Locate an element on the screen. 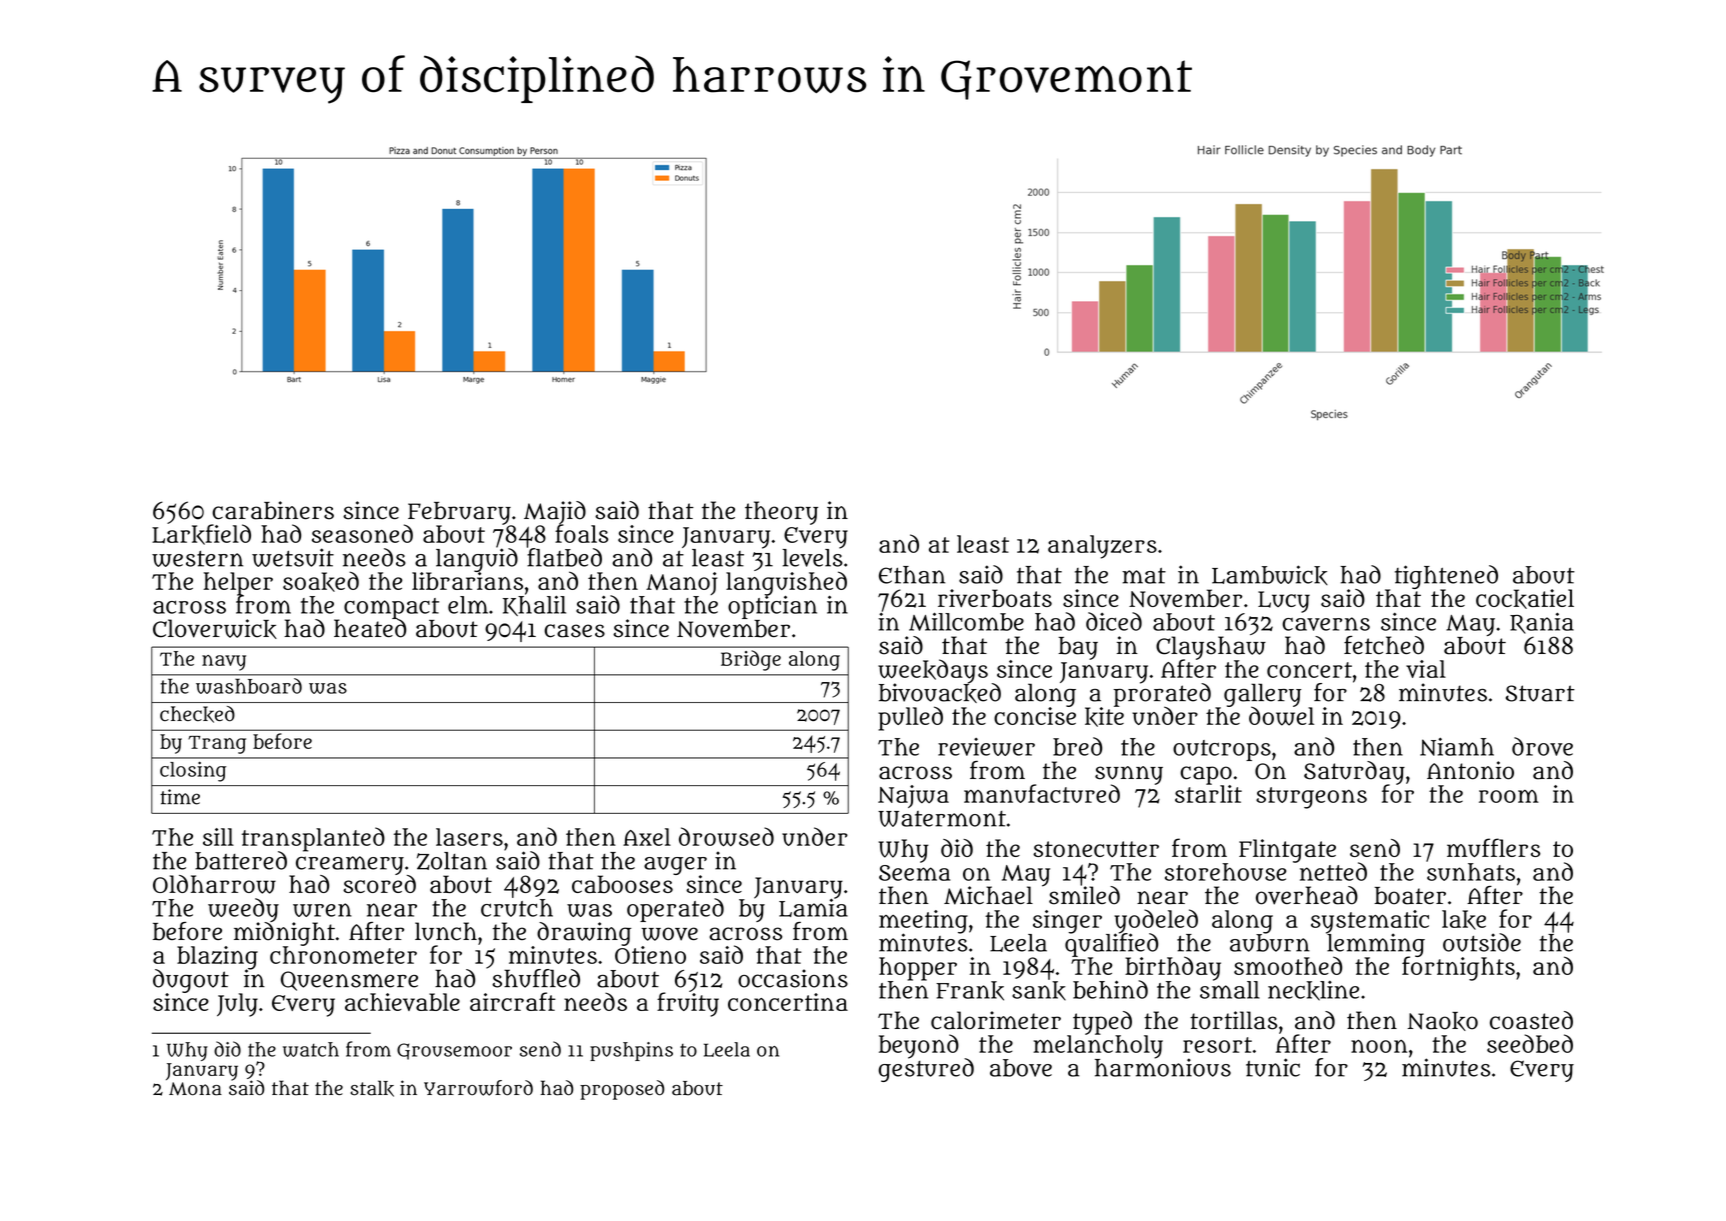 Image resolution: width=1726 pixels, height=1221 pixels. dowel is located at coordinates (1281, 716).
